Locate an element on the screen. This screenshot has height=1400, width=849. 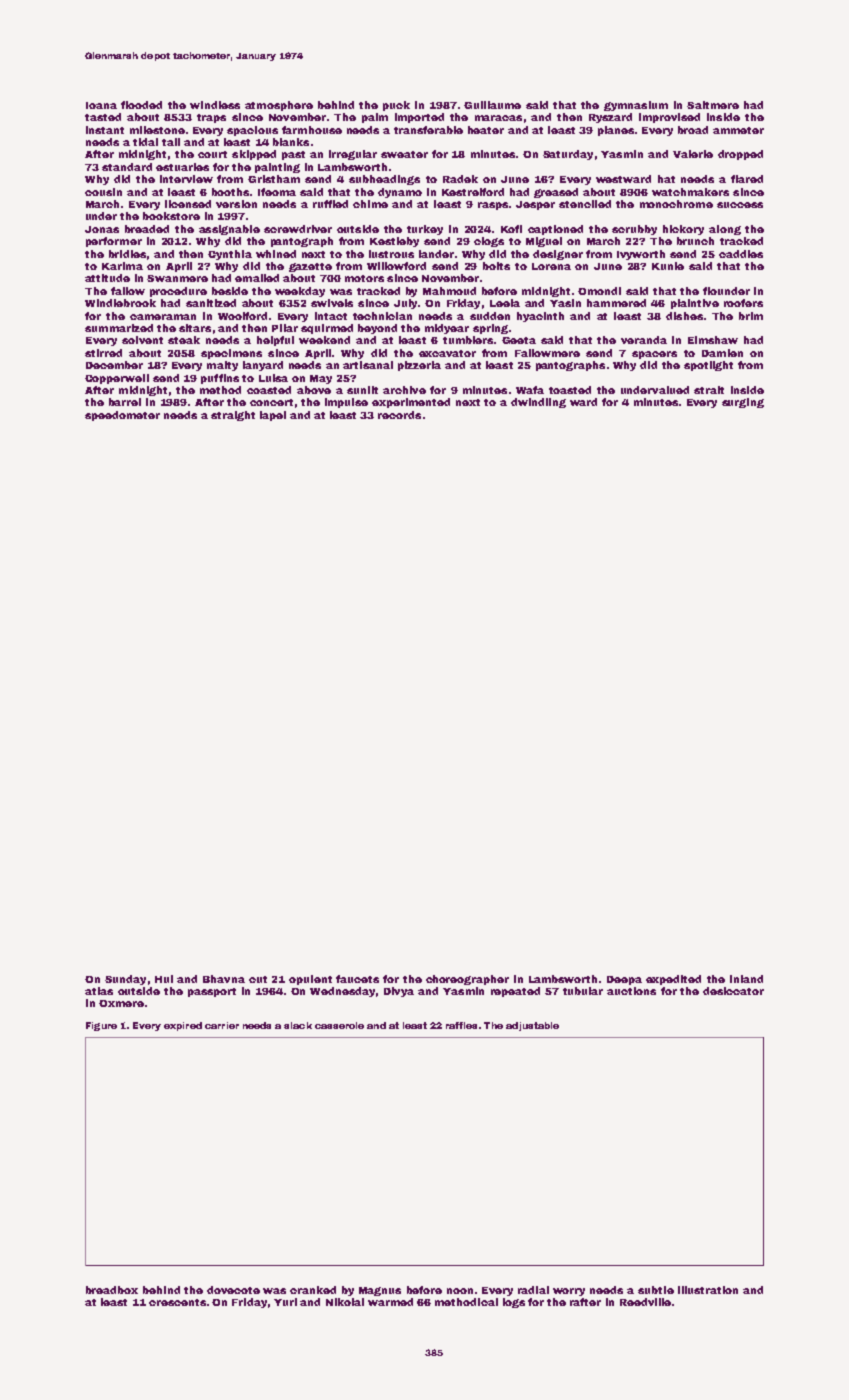
tail is located at coordinates (171, 142).
